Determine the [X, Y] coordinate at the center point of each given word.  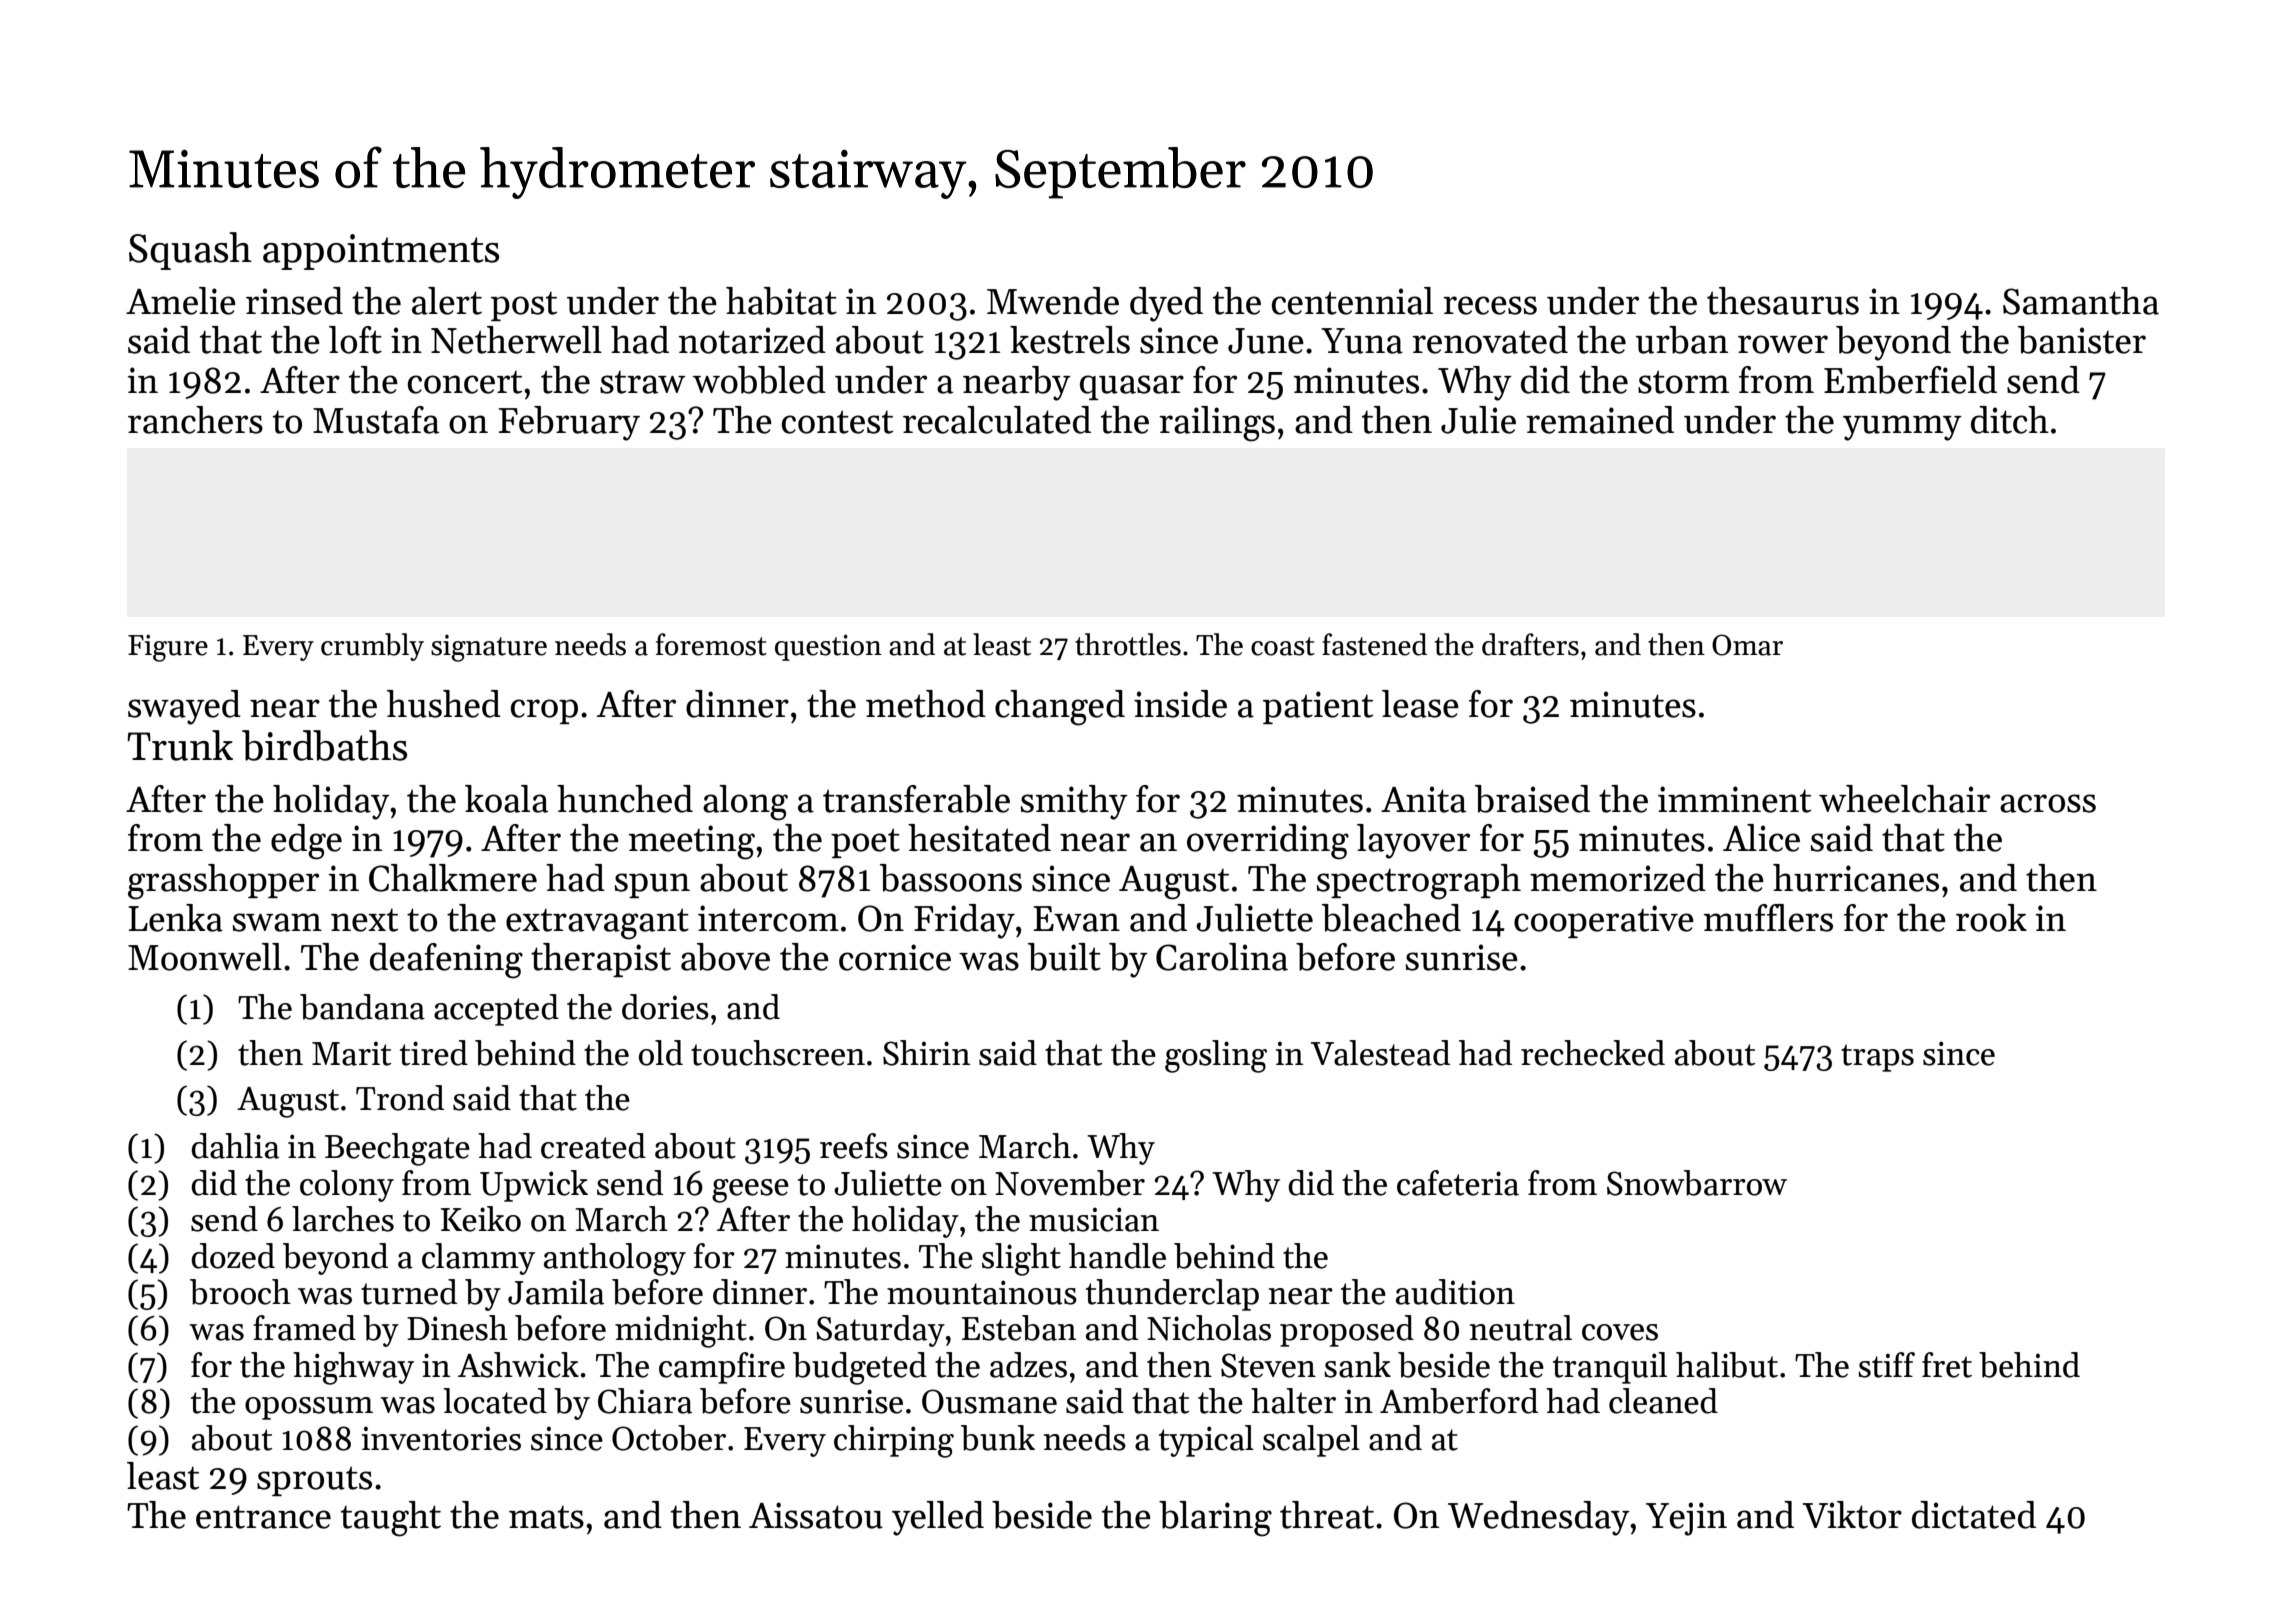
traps [1877, 1058]
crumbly [372, 647]
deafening [446, 961]
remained [1600, 420]
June [1266, 341]
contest [837, 422]
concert [465, 382]
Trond [400, 1098]
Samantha [2081, 301]
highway [353, 1368]
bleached [1391, 918]
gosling [1216, 1056]
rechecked [1593, 1053]
